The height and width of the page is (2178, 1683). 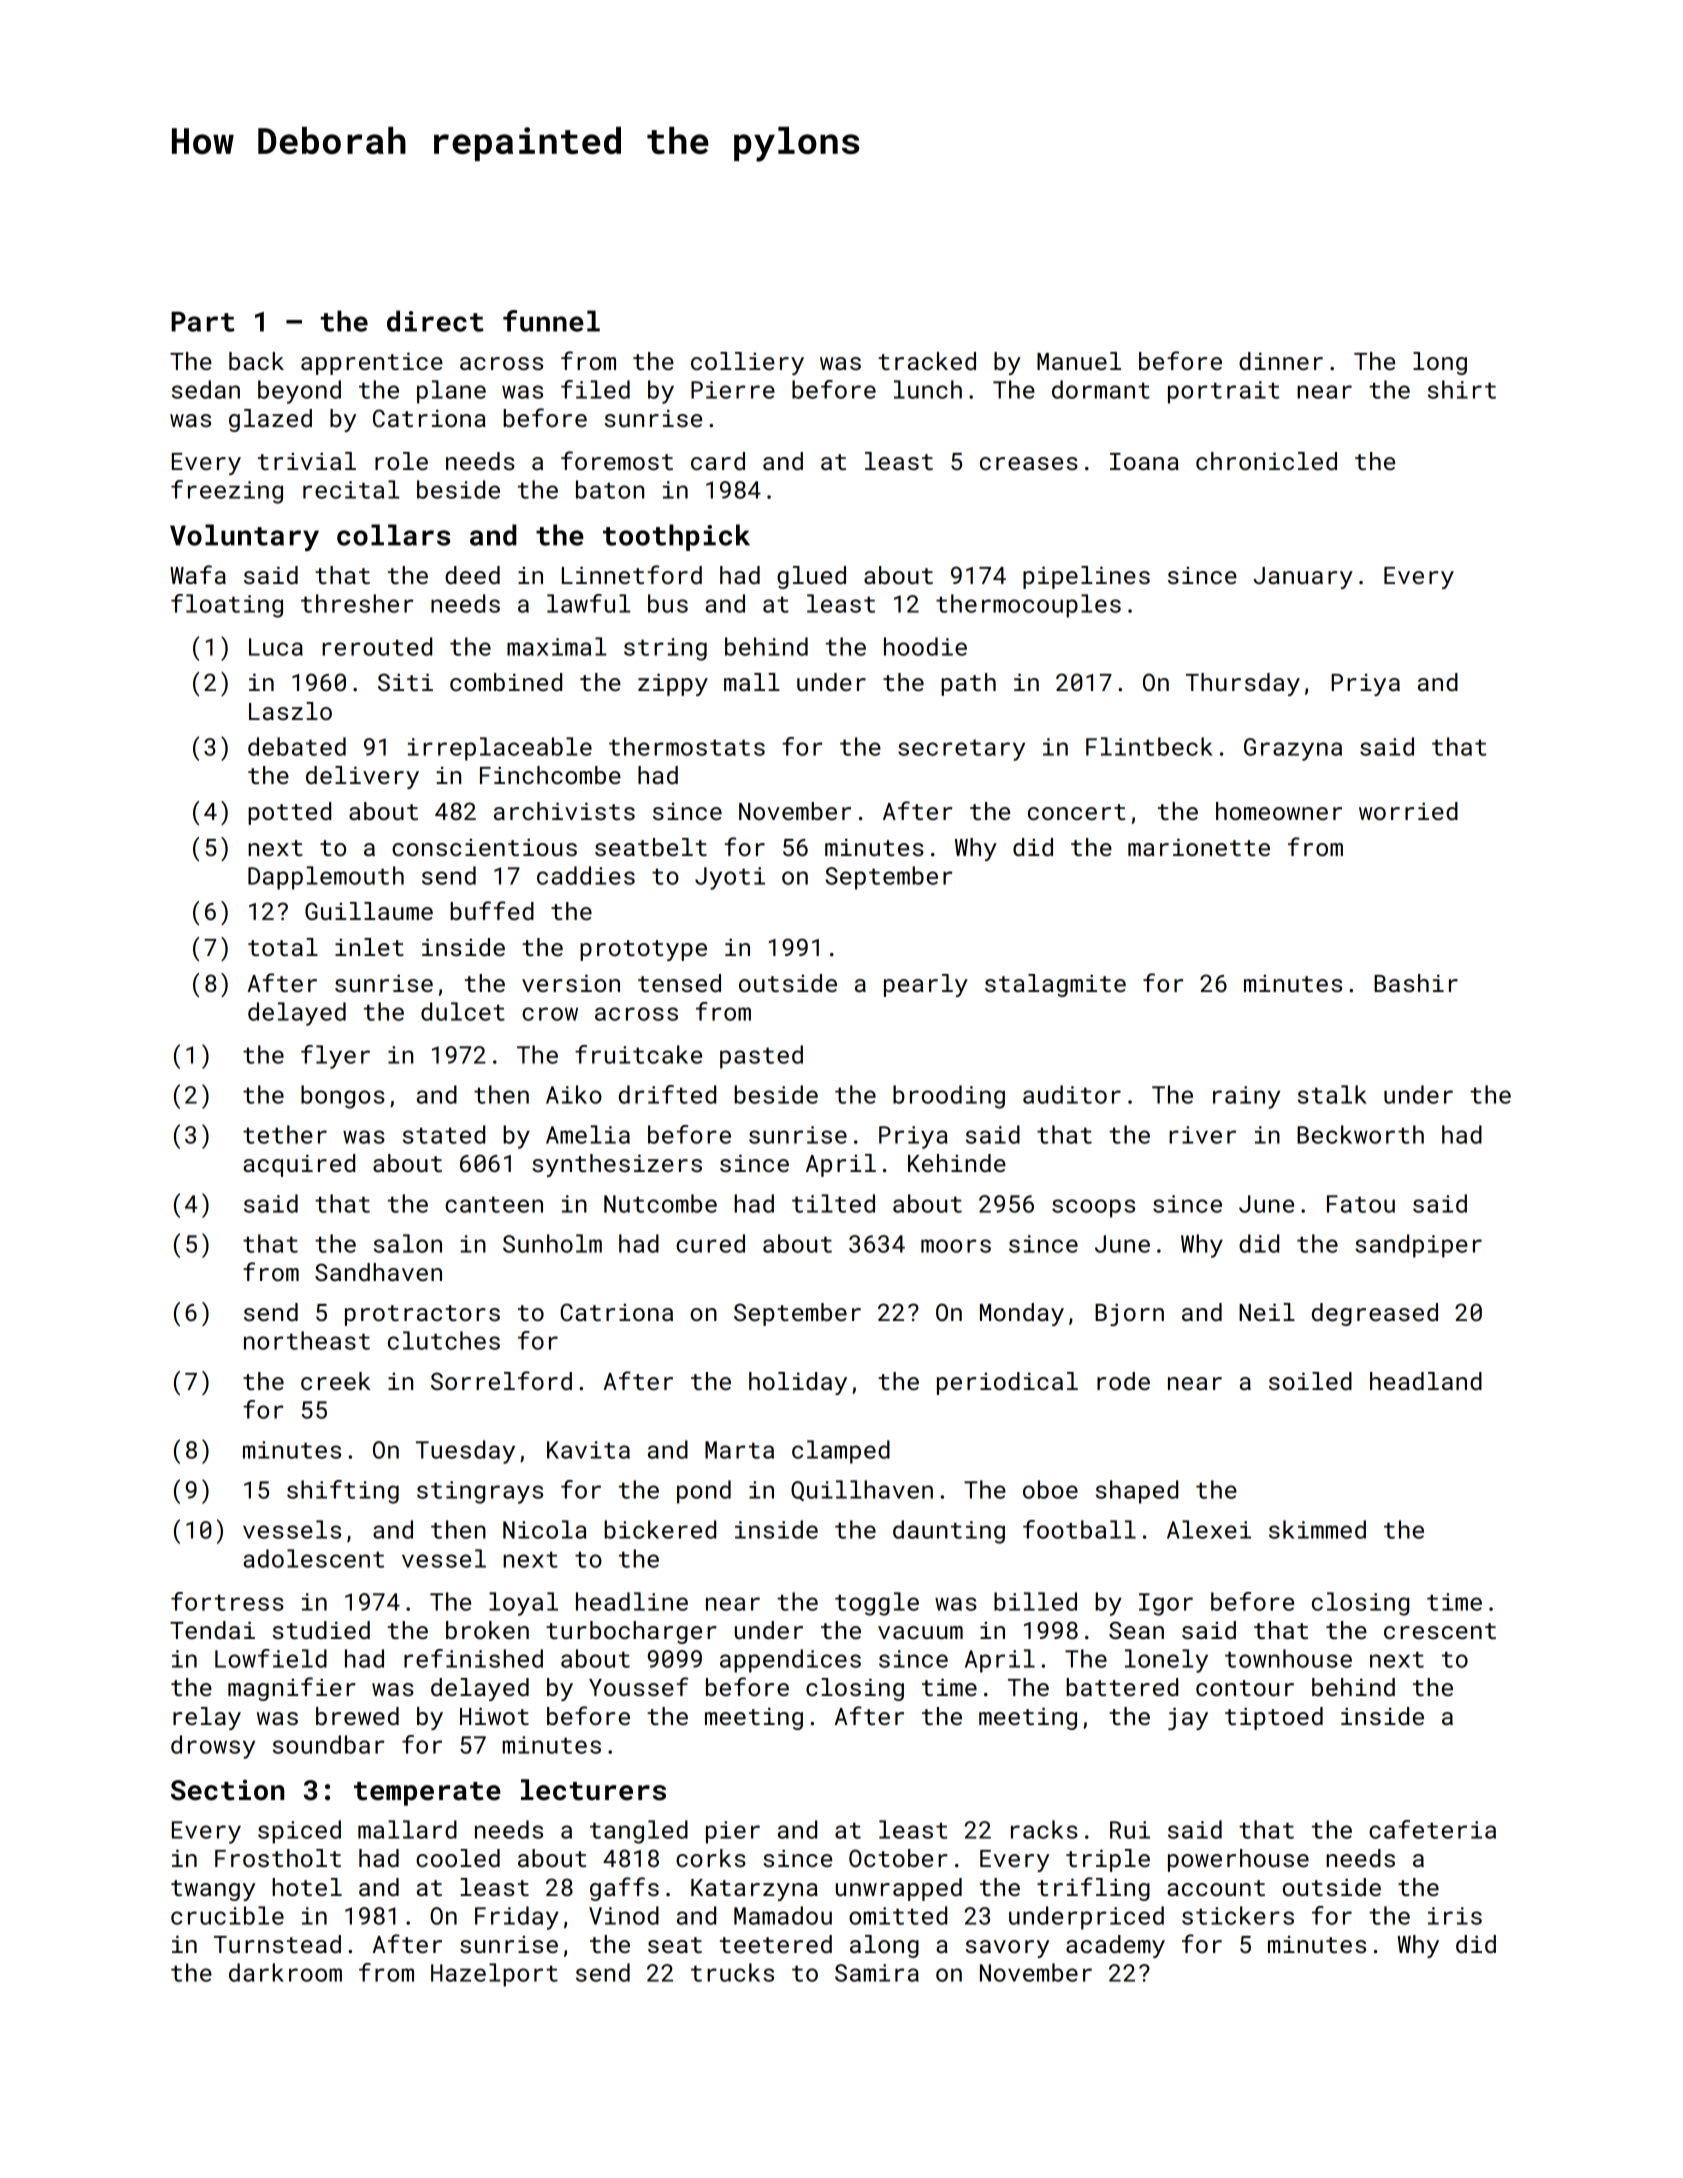 What do you see at coordinates (307, 1340) in the page?
I see `northeast` at bounding box center [307, 1340].
